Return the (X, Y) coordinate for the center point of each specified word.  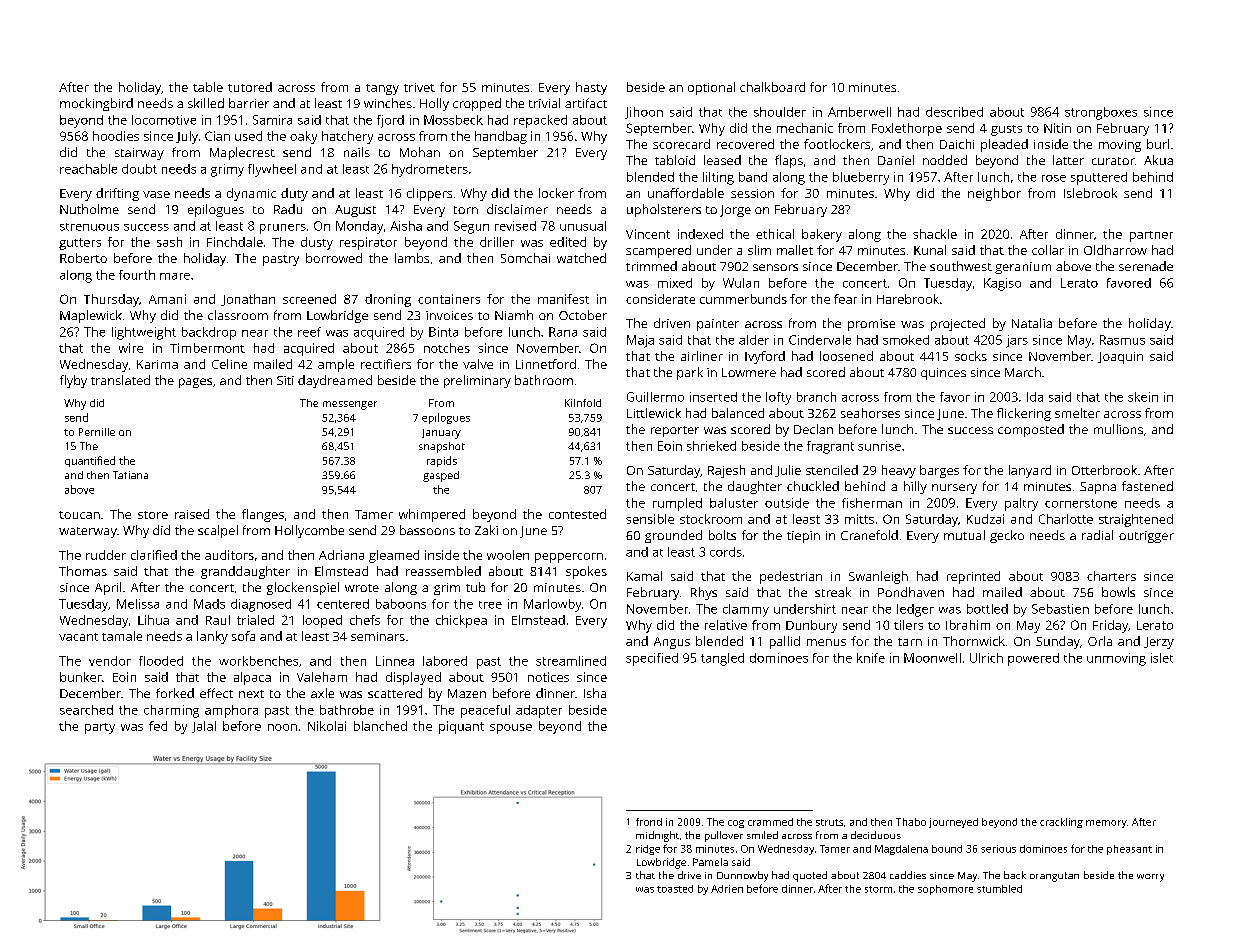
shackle (935, 234)
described (954, 112)
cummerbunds (743, 299)
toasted (675, 889)
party (100, 728)
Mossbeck (453, 120)
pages (195, 383)
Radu (288, 209)
